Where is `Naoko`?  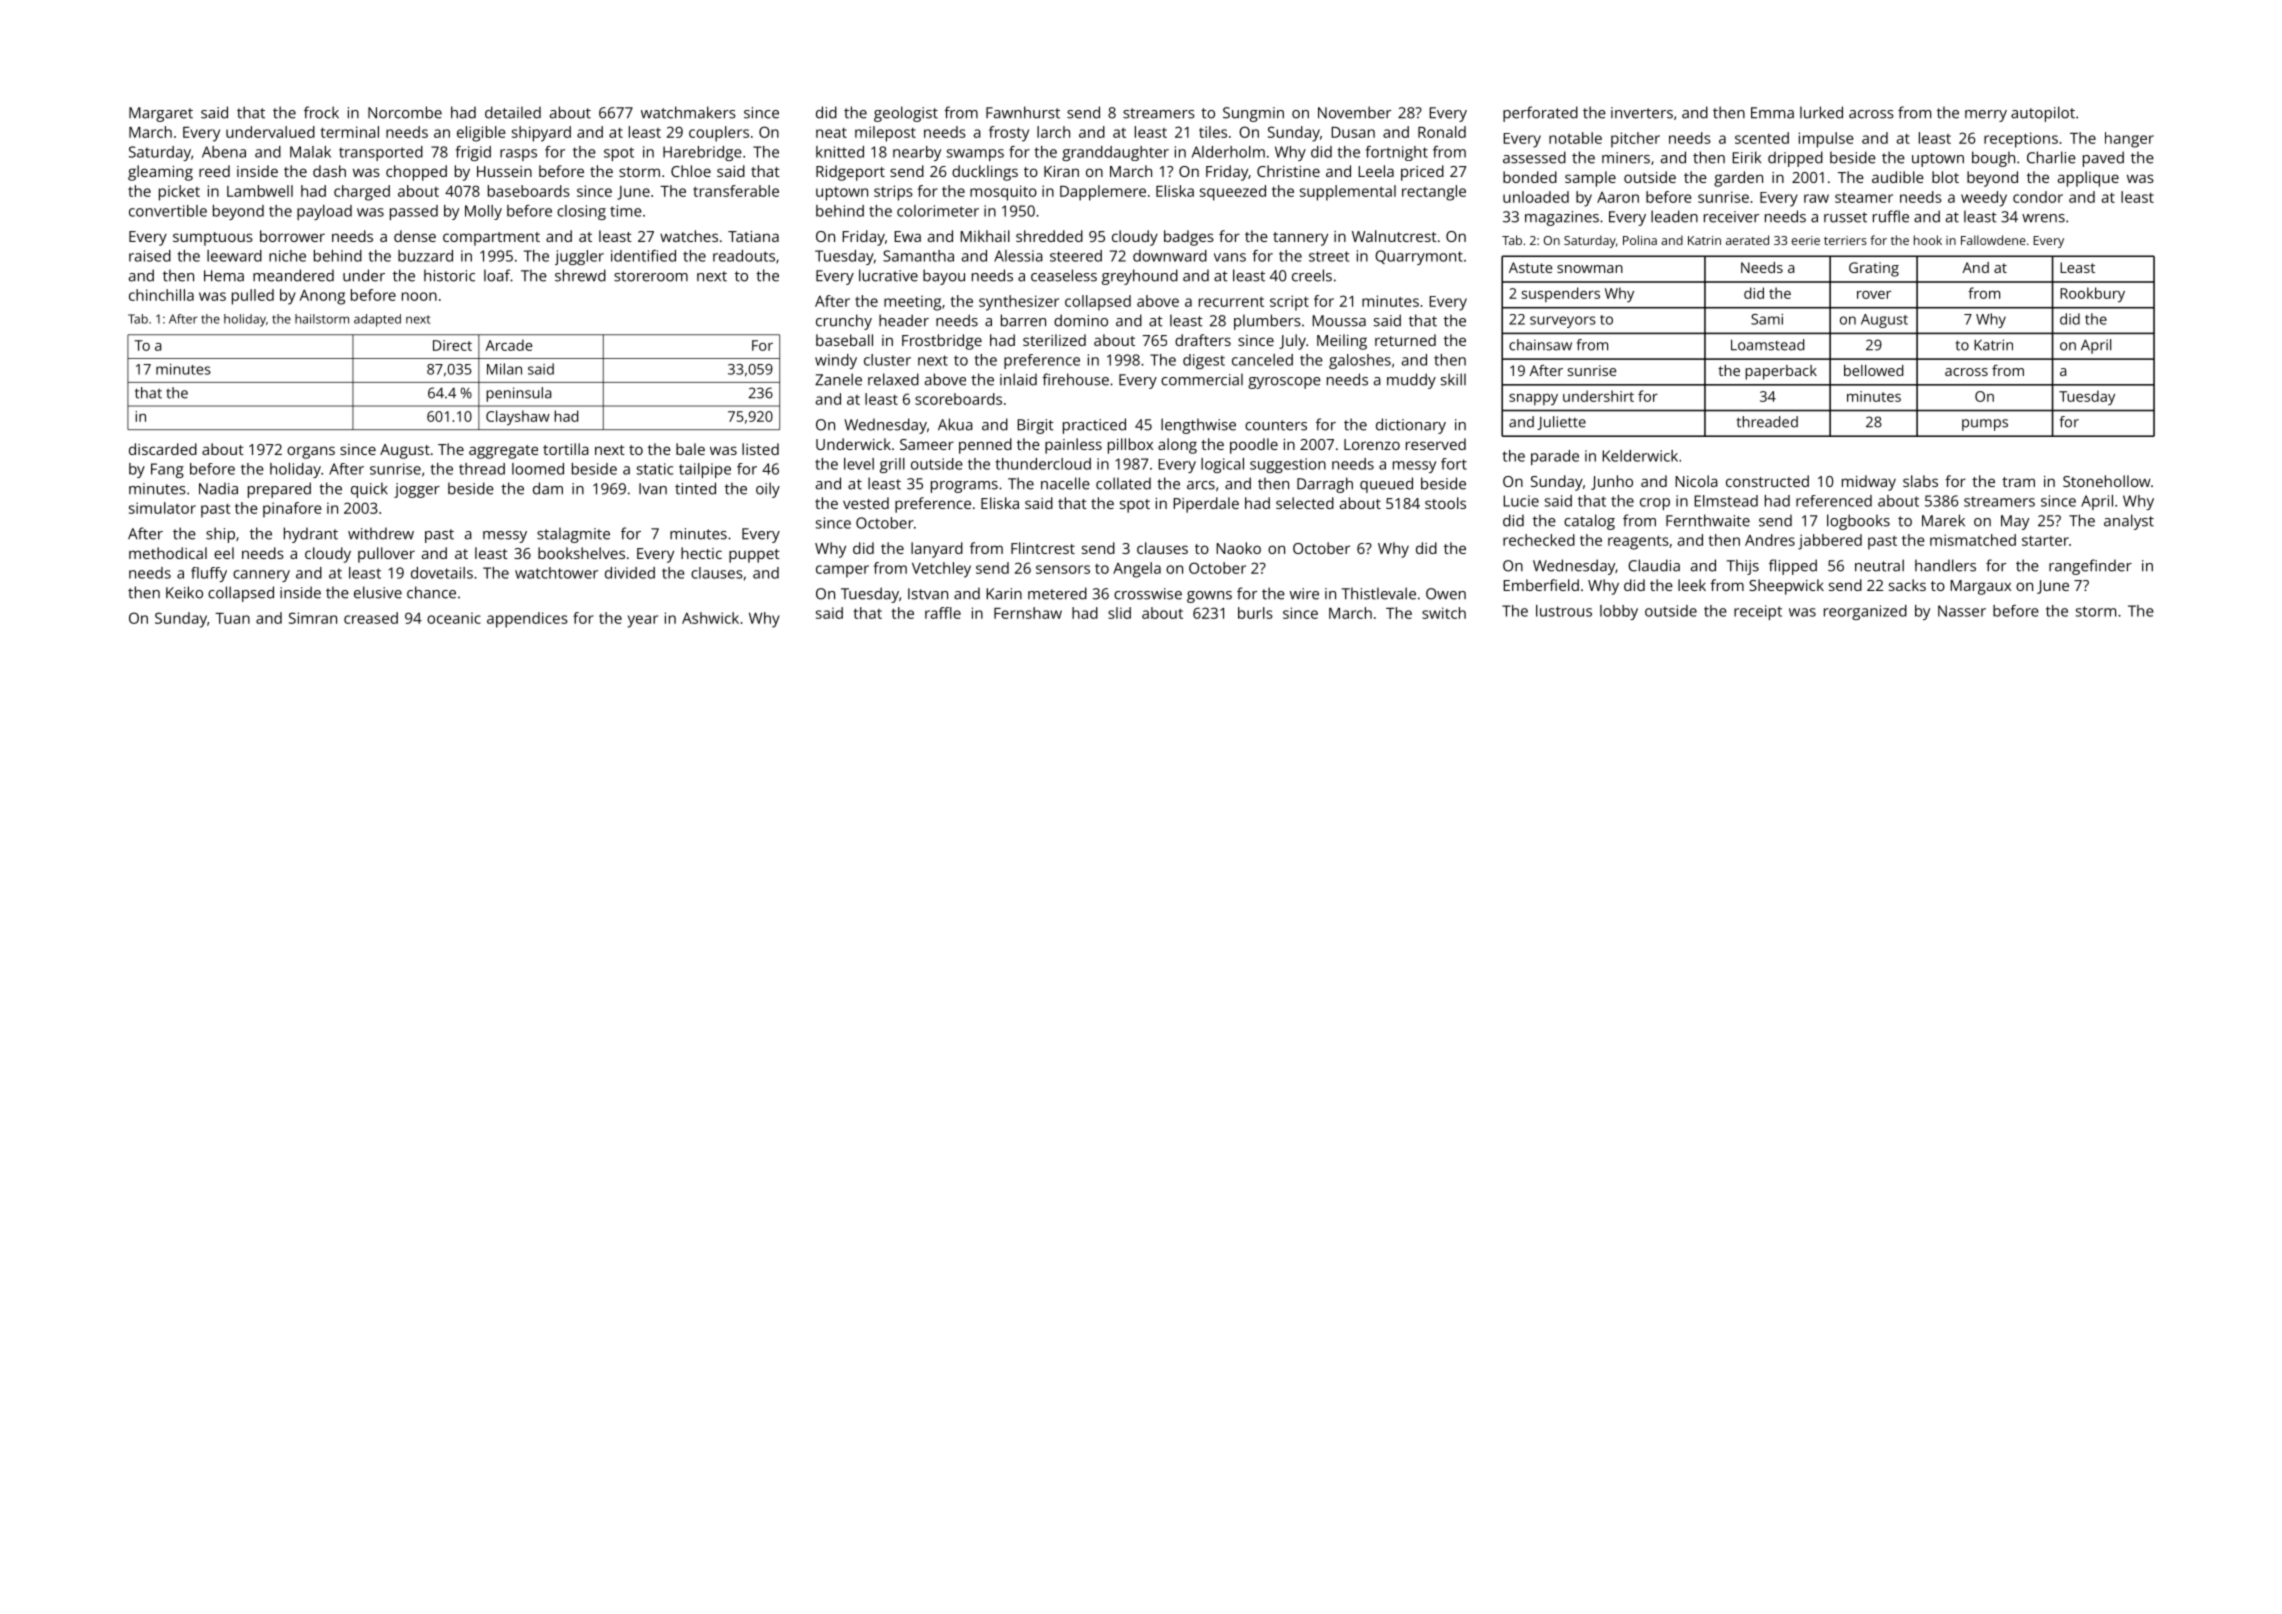
Naoko is located at coordinates (1238, 548).
